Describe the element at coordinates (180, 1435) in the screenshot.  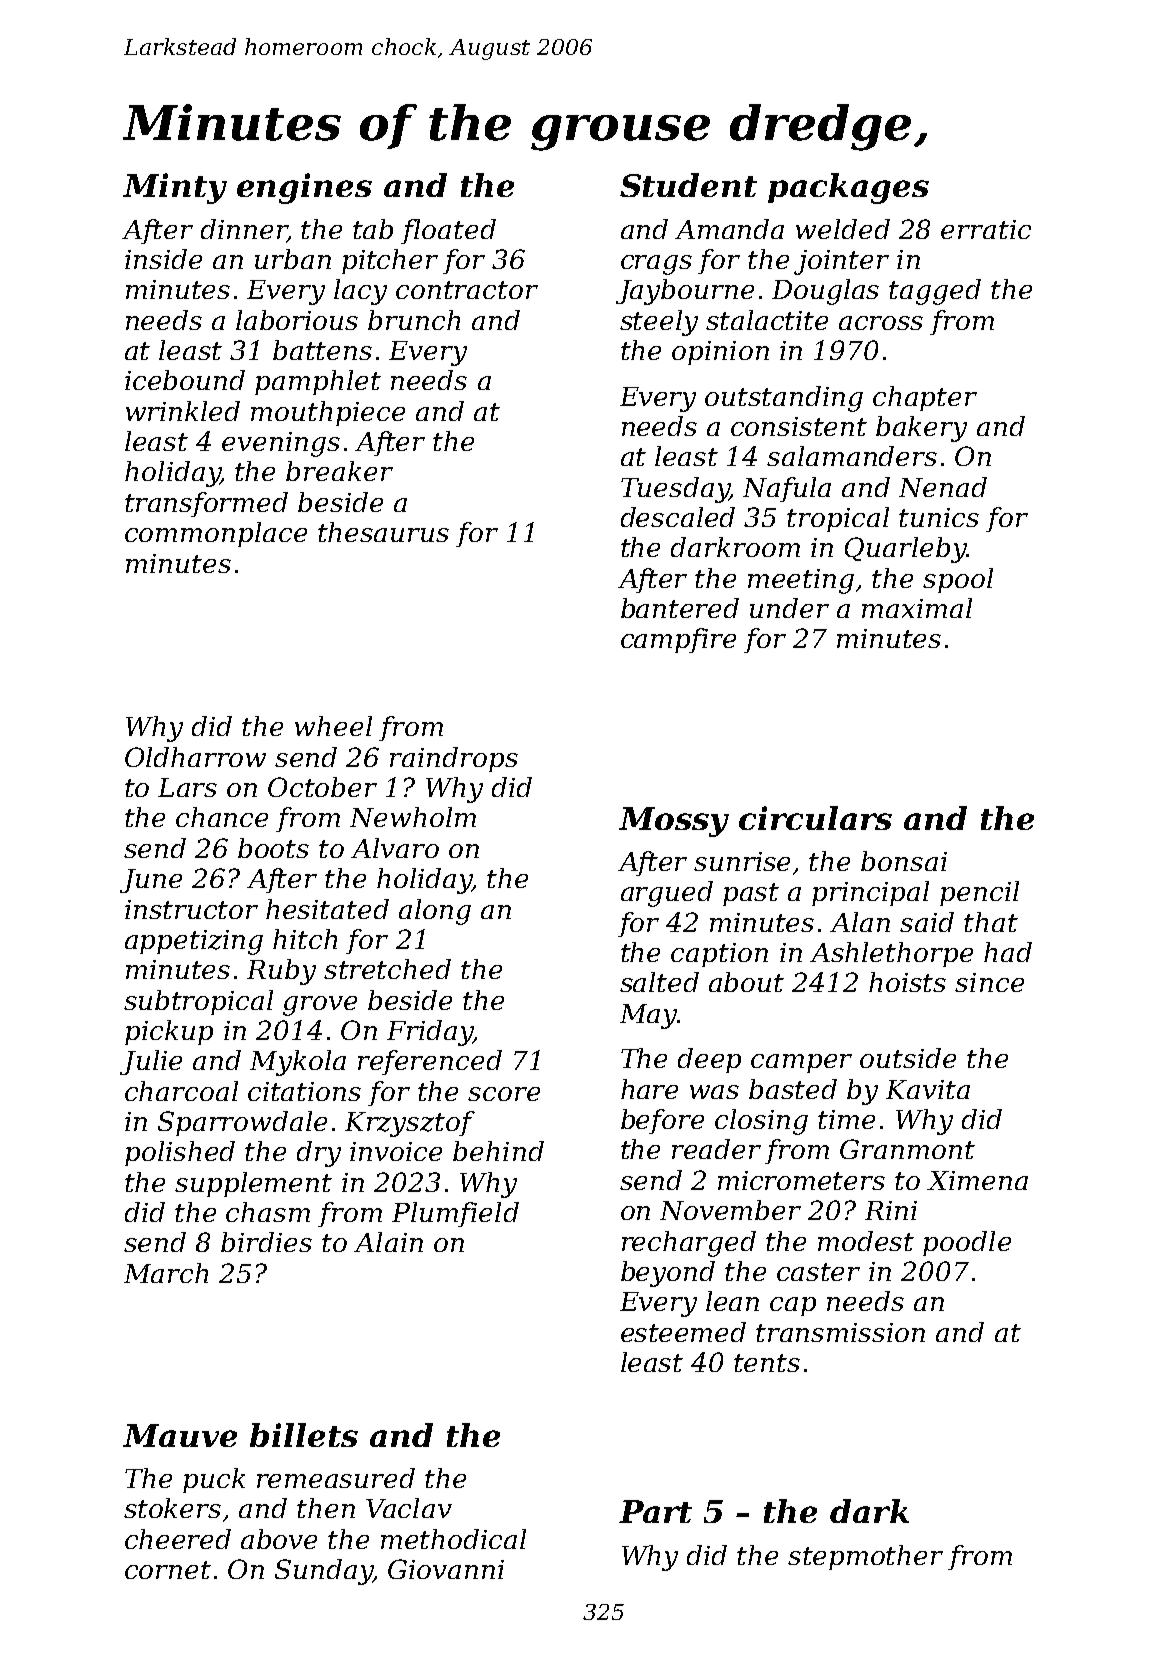
I see `Mauve` at that location.
